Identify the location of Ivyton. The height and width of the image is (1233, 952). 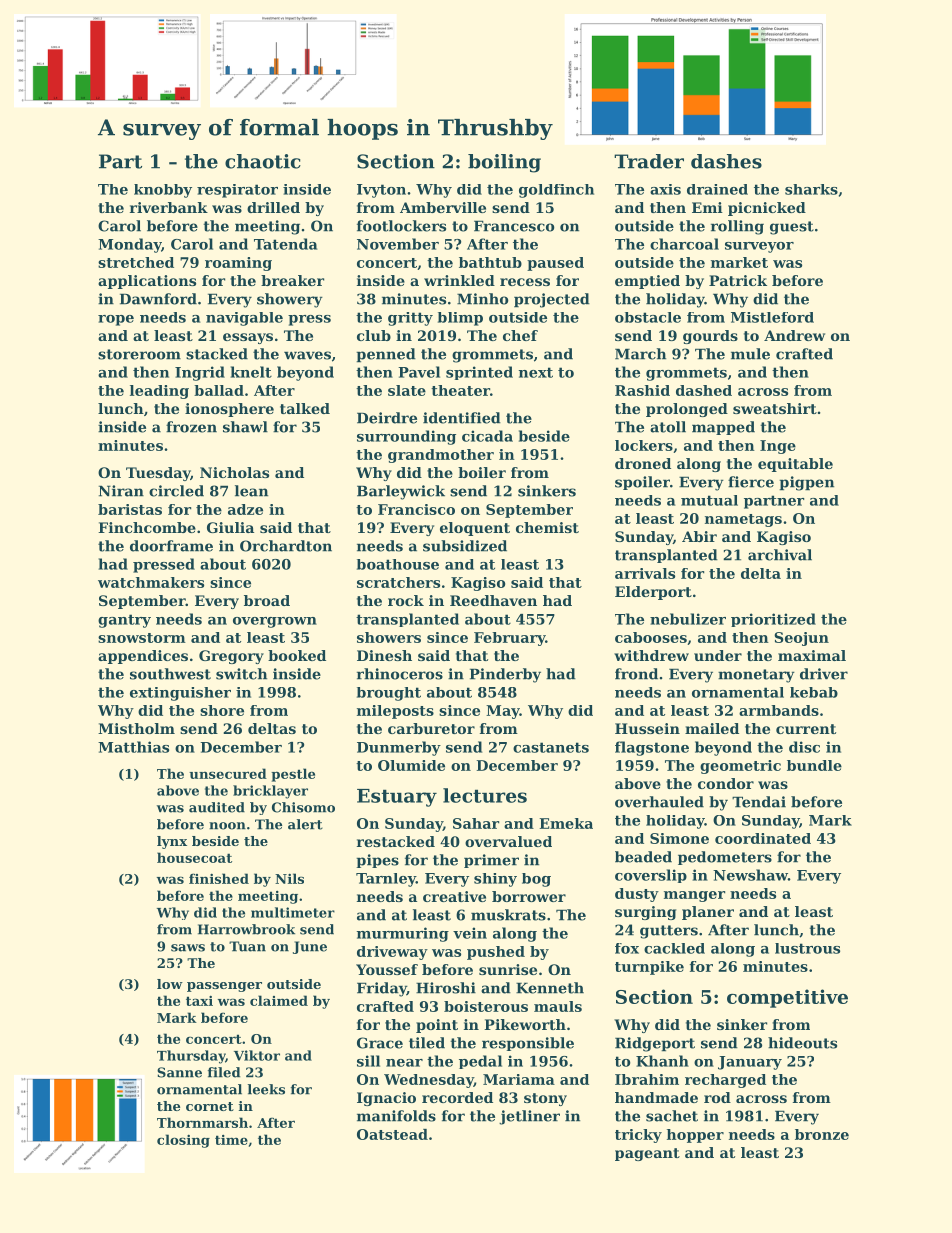
(381, 191).
